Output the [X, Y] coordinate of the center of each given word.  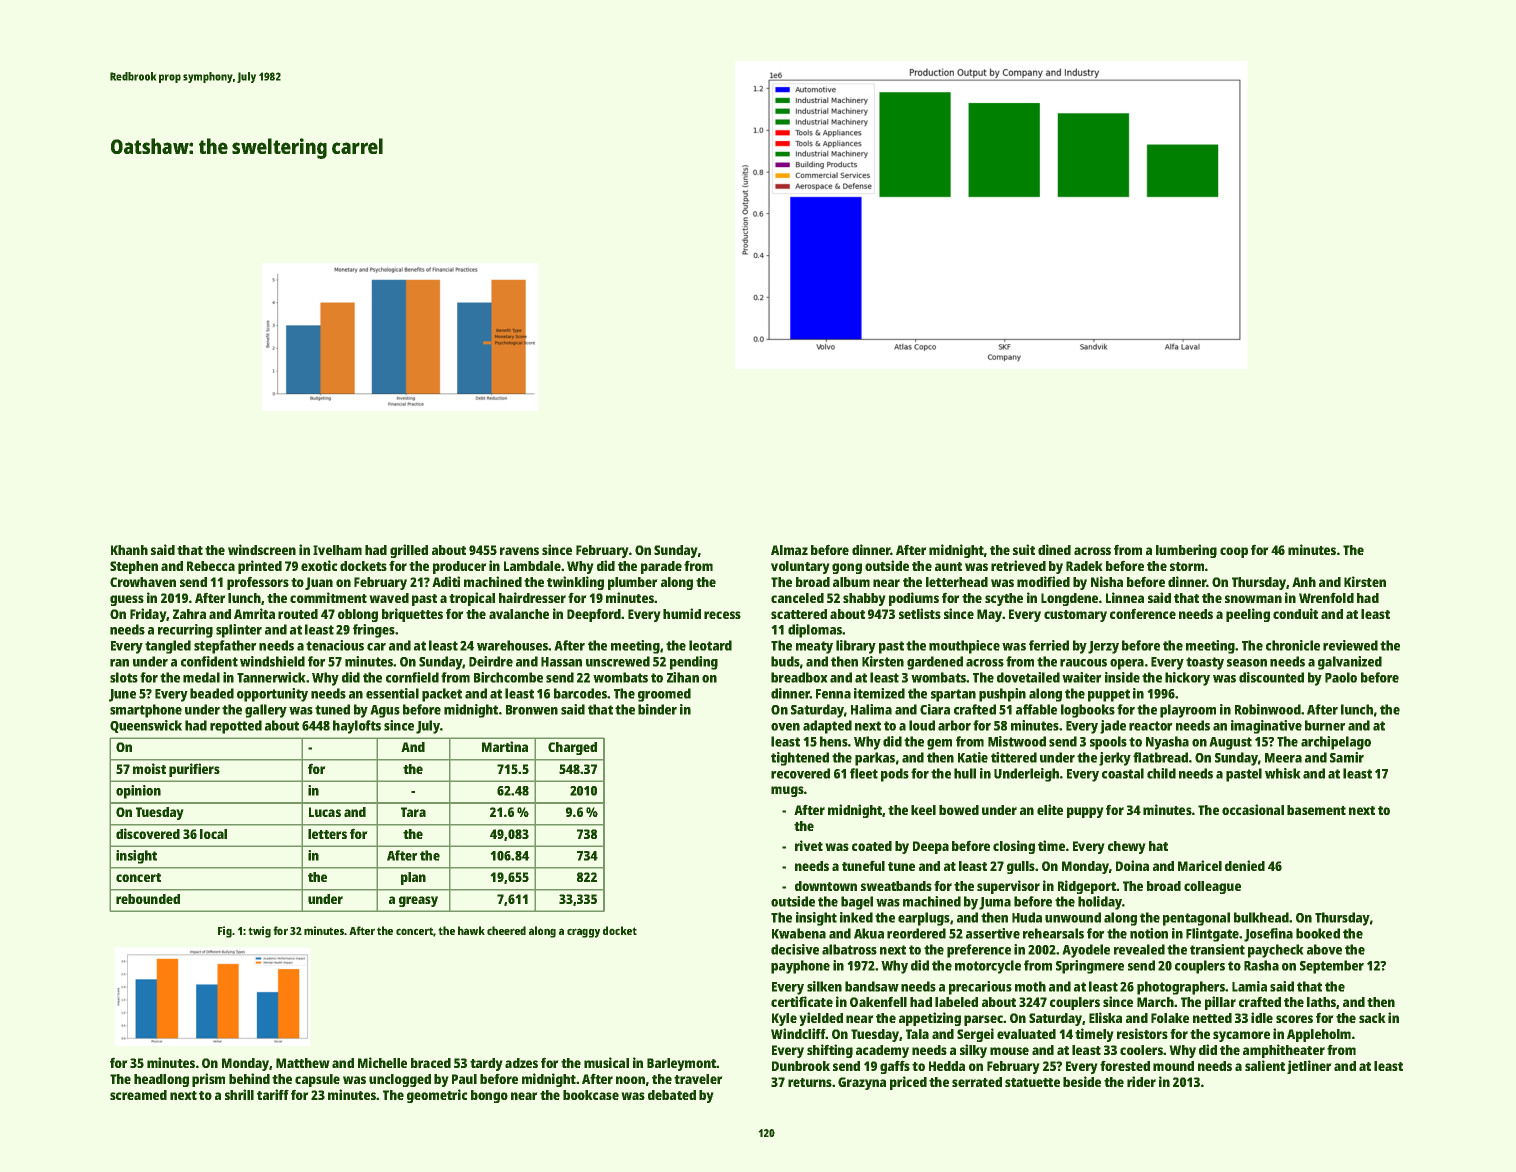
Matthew [303, 1063]
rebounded [148, 899]
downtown [826, 886]
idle [1262, 1017]
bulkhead [1261, 917]
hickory [1187, 679]
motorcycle [988, 967]
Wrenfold [1326, 597]
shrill [239, 1094]
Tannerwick [271, 677]
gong [847, 568]
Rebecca [211, 566]
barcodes [580, 693]
